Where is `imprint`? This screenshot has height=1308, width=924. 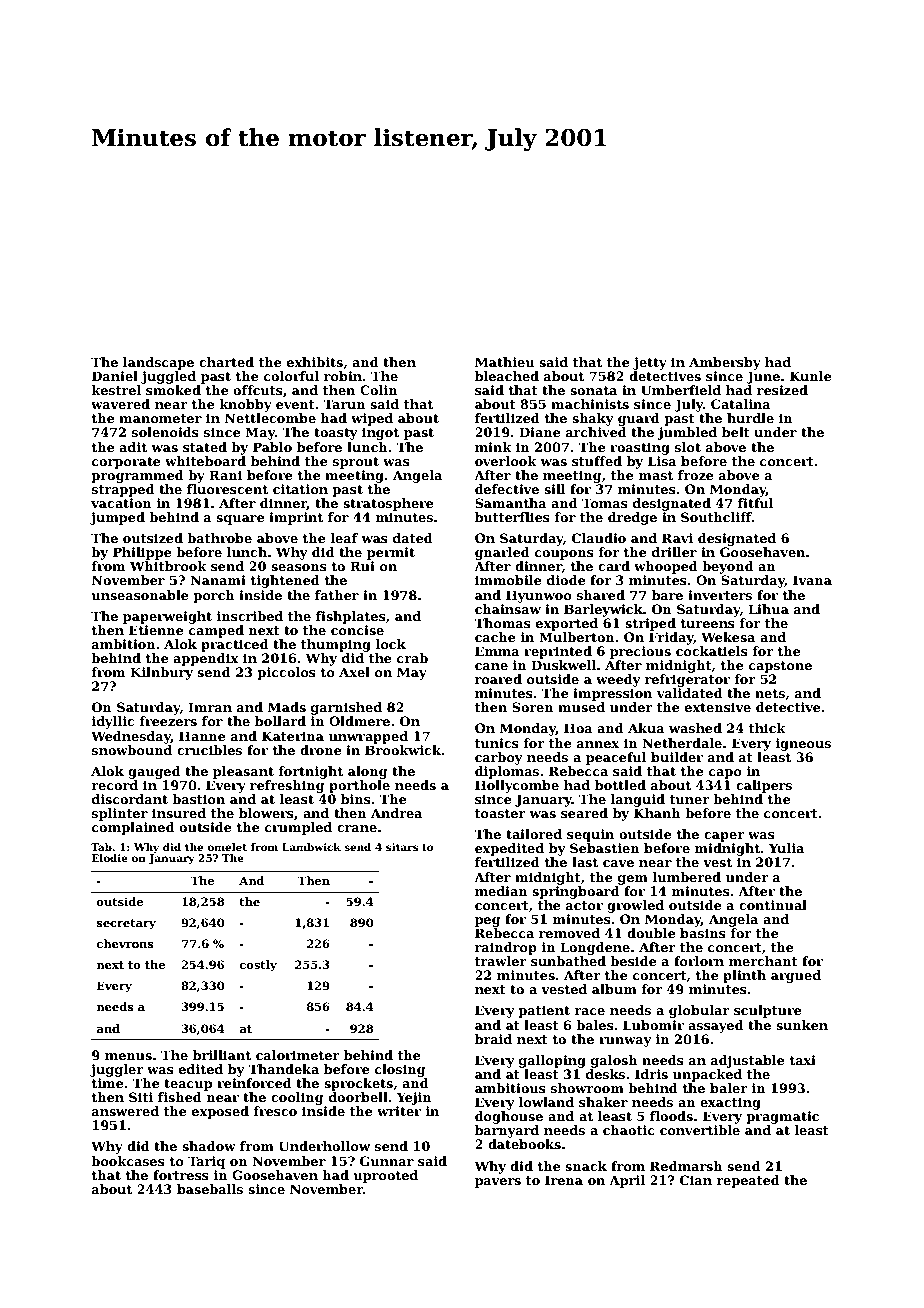
imprint is located at coordinates (296, 518).
